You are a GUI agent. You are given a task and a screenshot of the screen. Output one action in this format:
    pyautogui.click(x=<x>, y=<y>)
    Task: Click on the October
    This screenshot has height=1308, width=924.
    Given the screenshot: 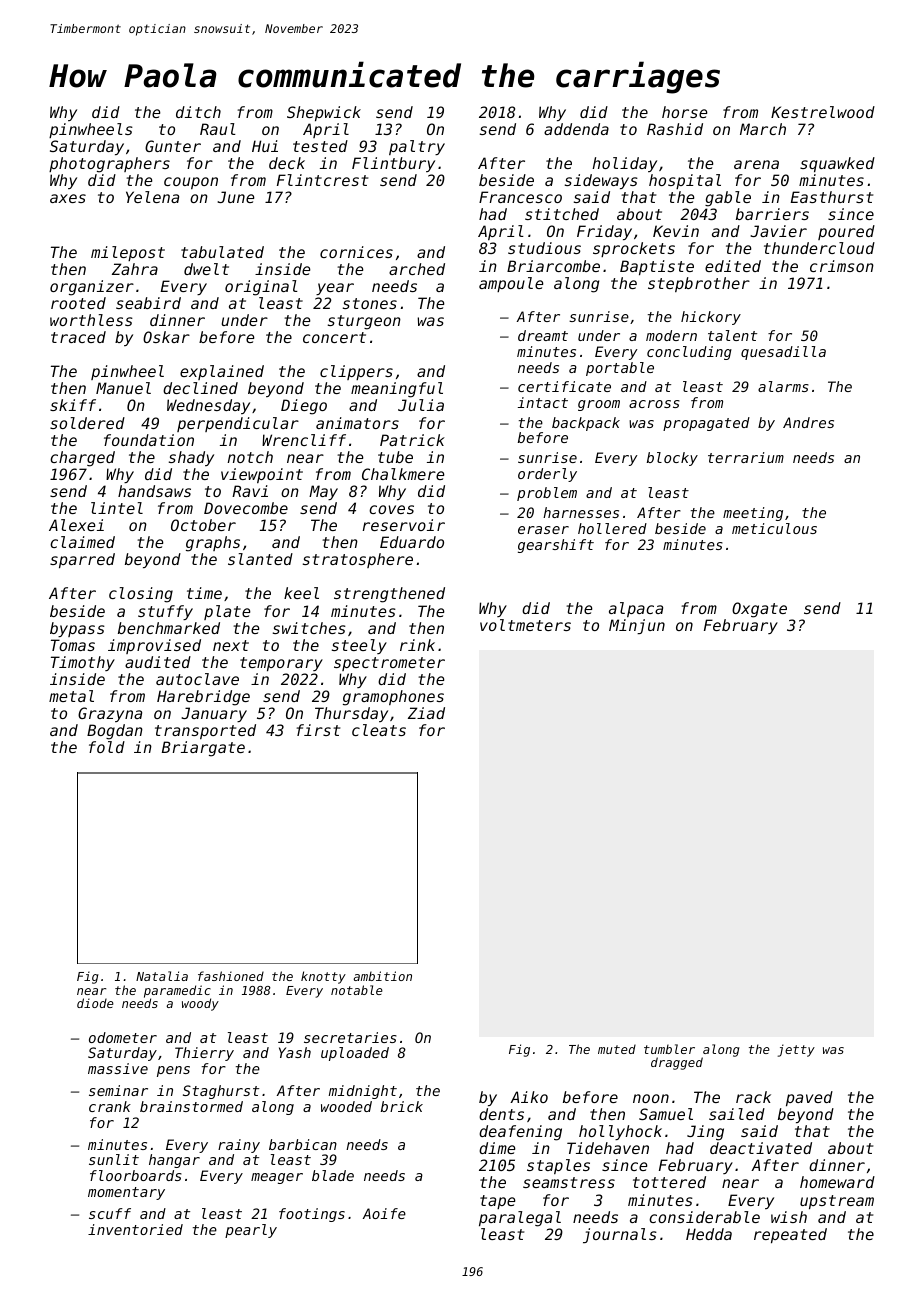 What is the action you would take?
    pyautogui.click(x=203, y=525)
